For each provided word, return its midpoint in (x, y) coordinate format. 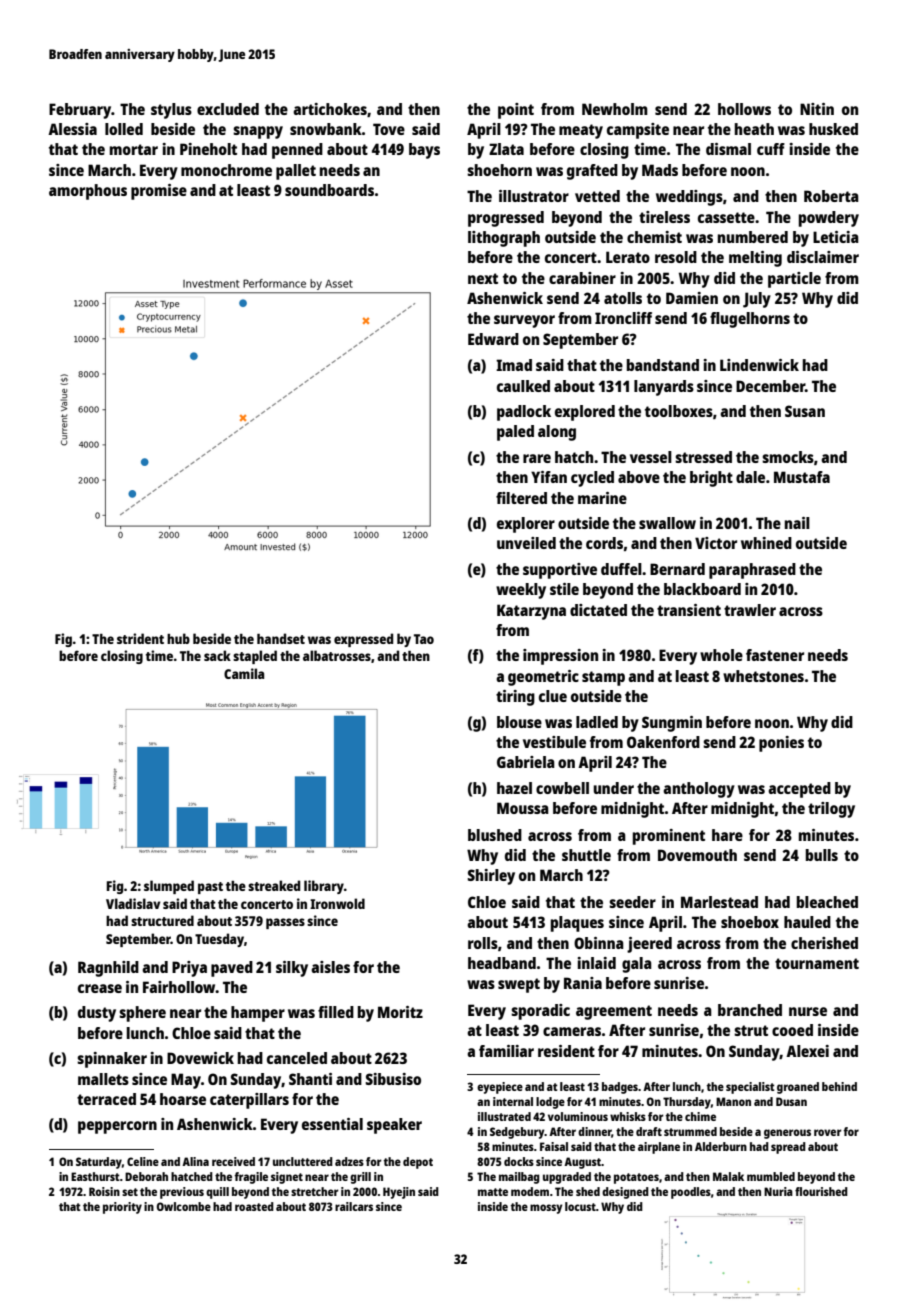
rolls (483, 943)
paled (515, 433)
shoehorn (499, 170)
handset (281, 638)
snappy (258, 132)
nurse (808, 1011)
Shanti (310, 1079)
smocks (788, 457)
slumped (169, 887)
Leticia (836, 237)
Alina (195, 1161)
